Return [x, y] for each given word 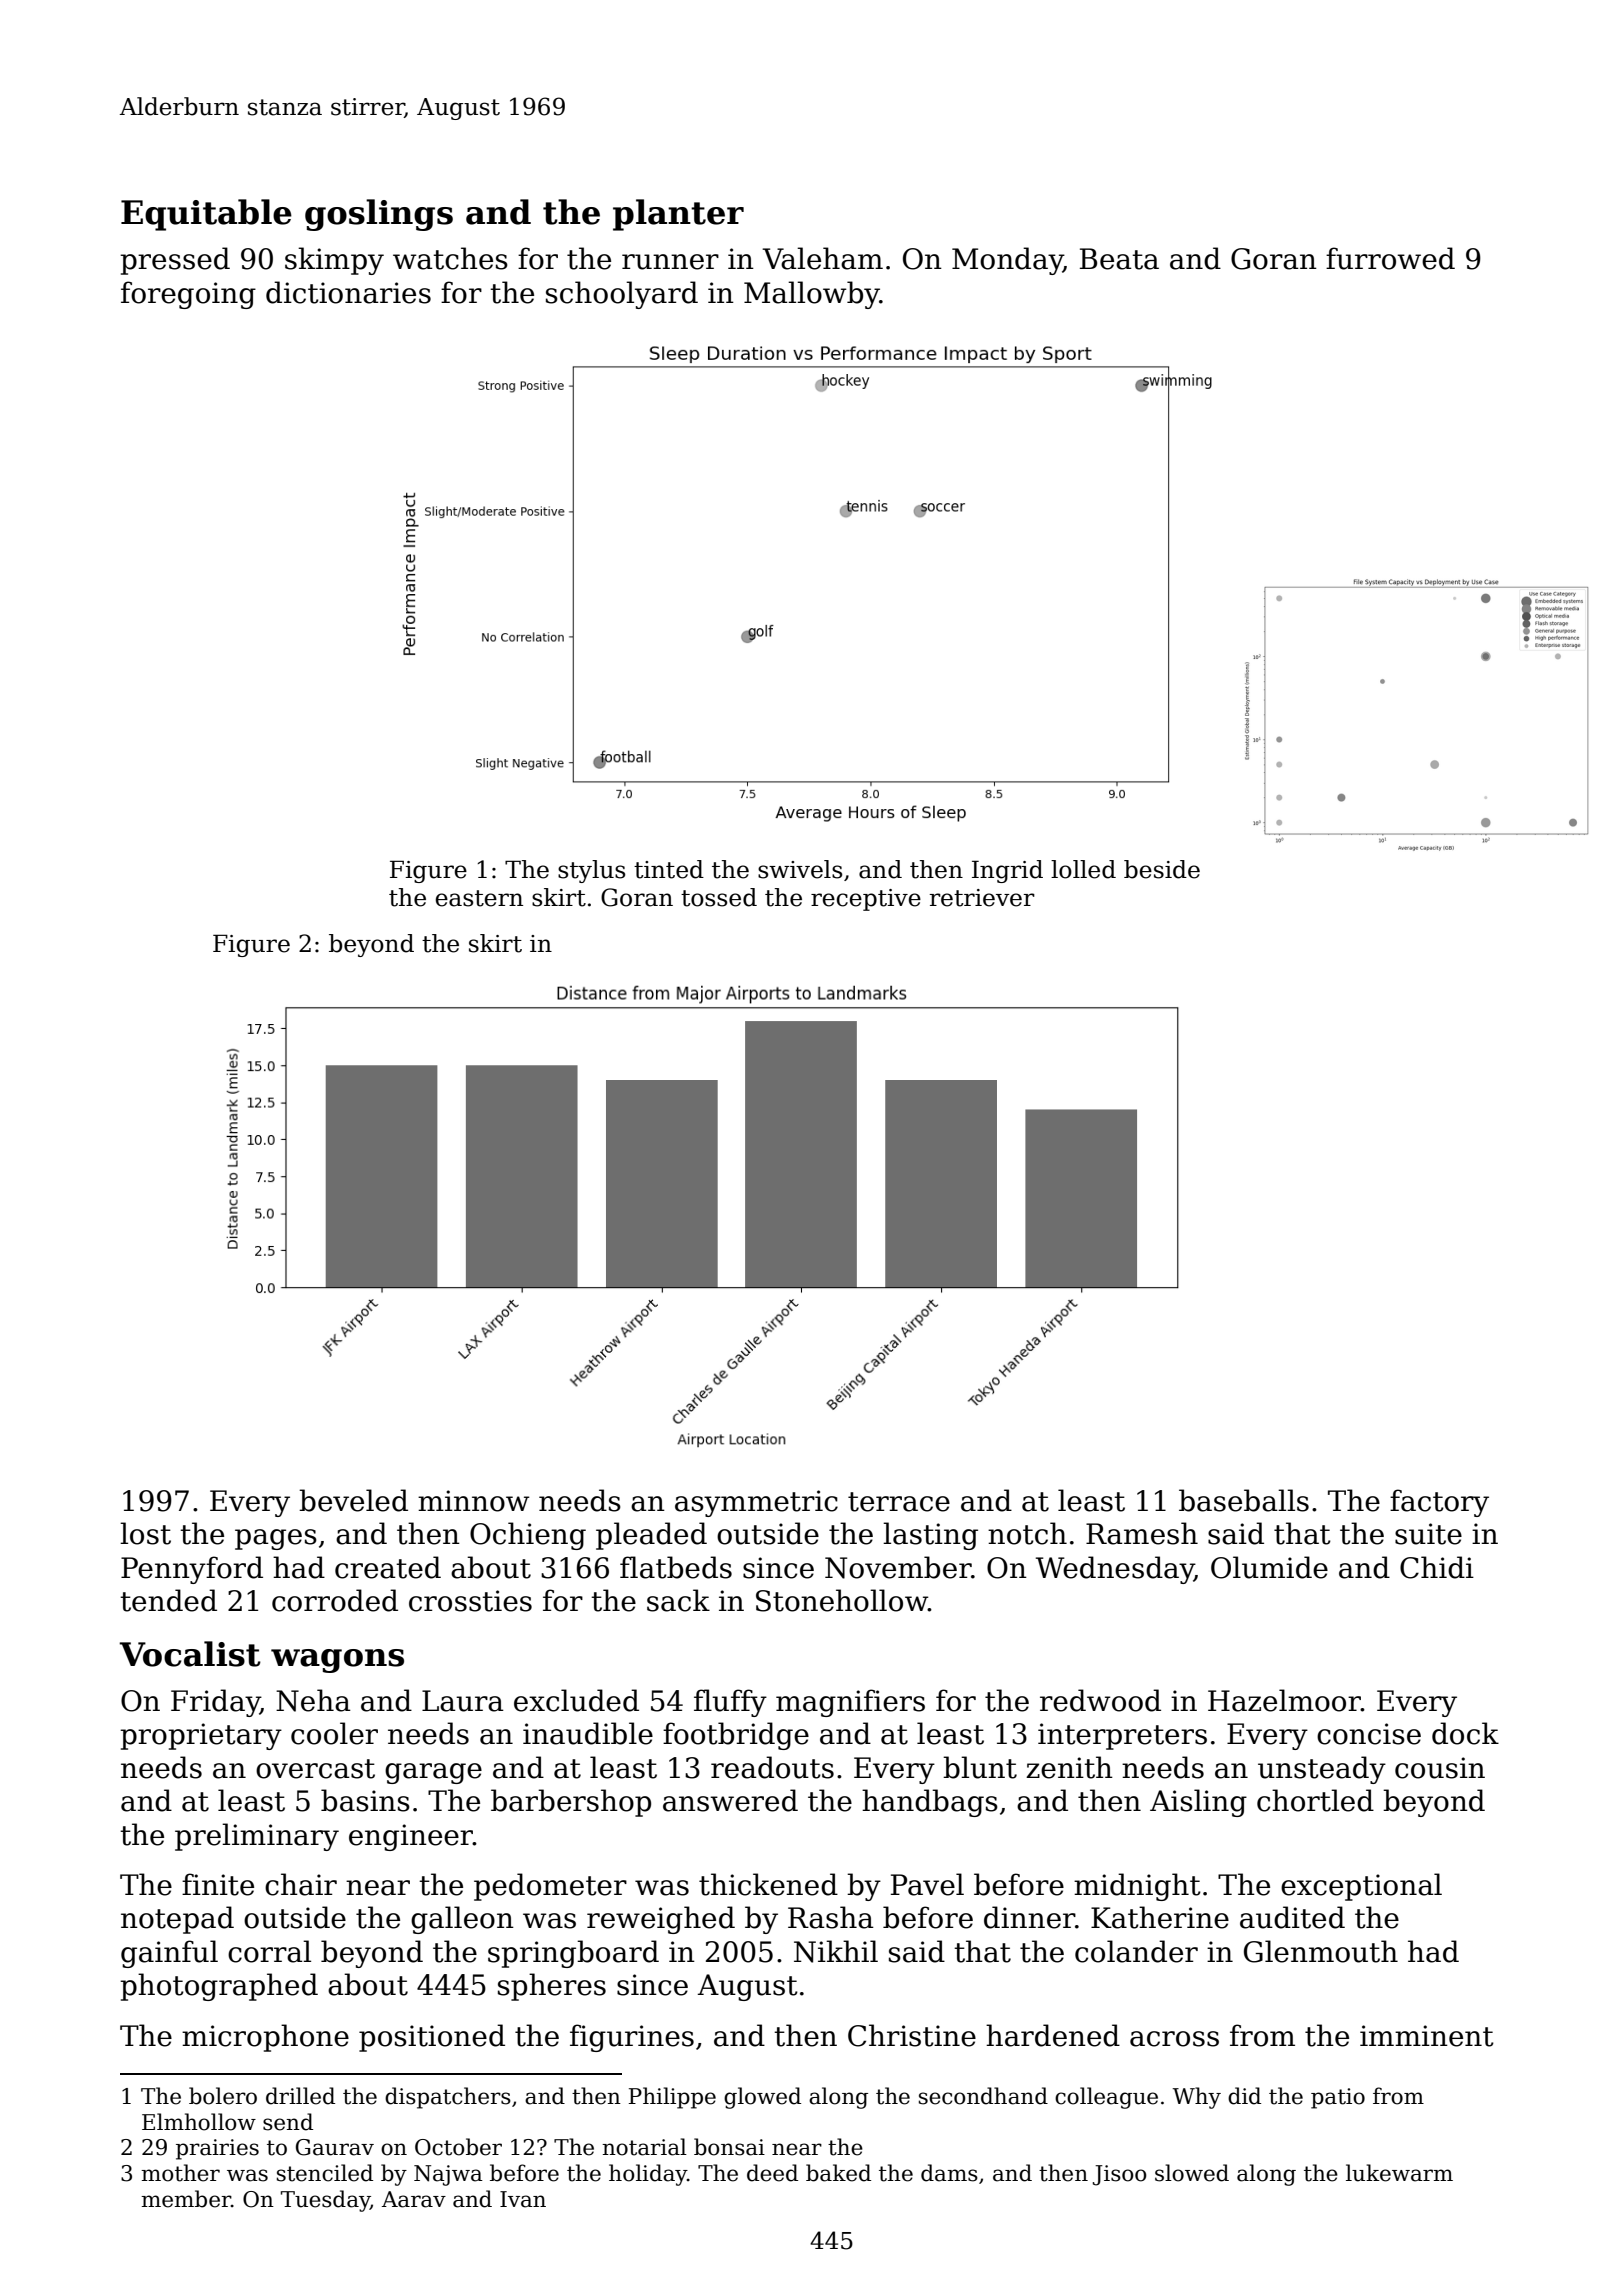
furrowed [1390, 258]
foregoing [188, 295]
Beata [1119, 259]
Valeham [822, 258]
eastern [479, 898]
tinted [669, 869]
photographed [219, 1987]
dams [949, 2173]
